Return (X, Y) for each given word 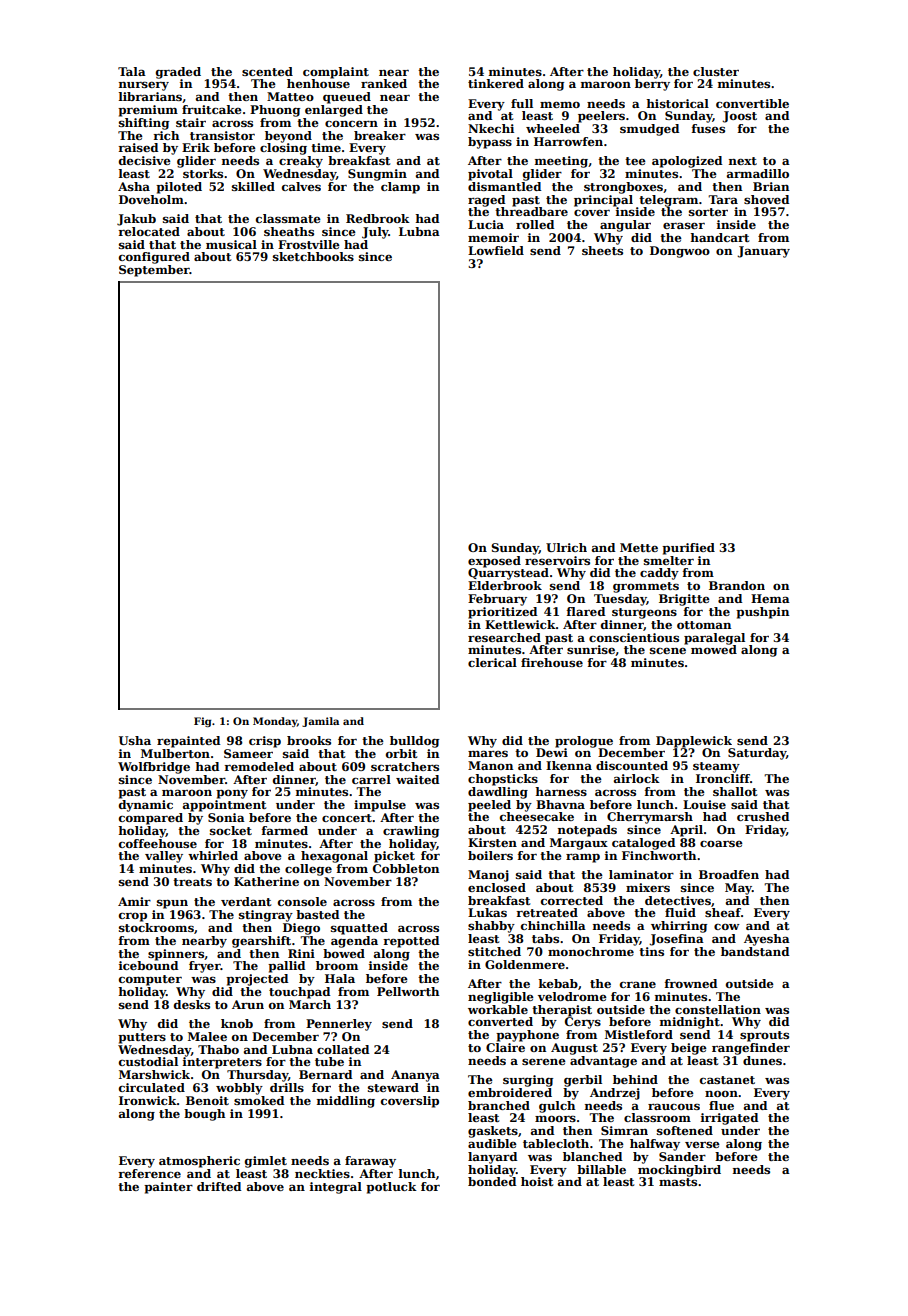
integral (336, 1188)
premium (148, 111)
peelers (601, 117)
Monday (275, 722)
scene (668, 650)
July (375, 233)
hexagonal (334, 857)
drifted (219, 1186)
